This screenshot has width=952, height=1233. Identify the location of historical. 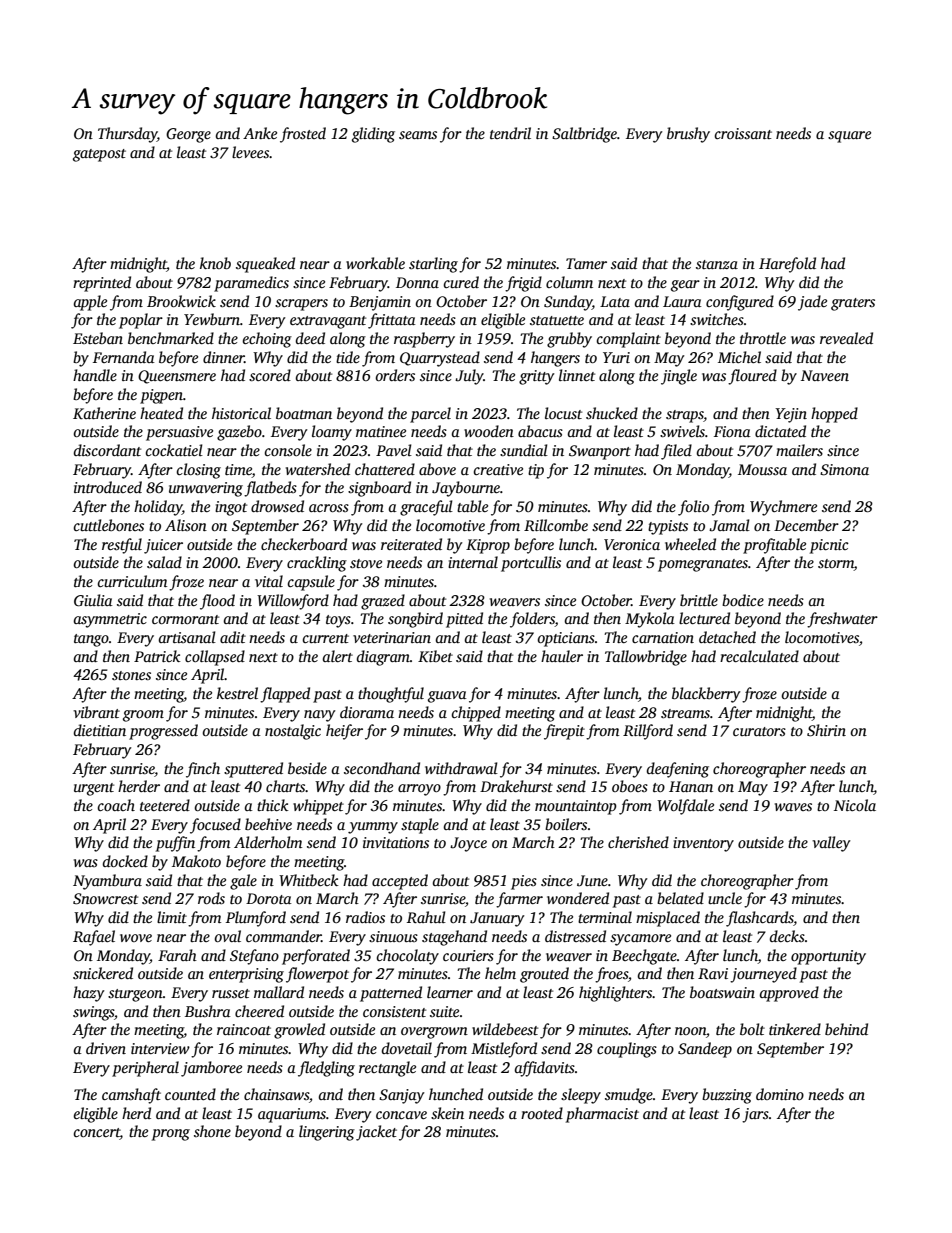
(241, 413).
